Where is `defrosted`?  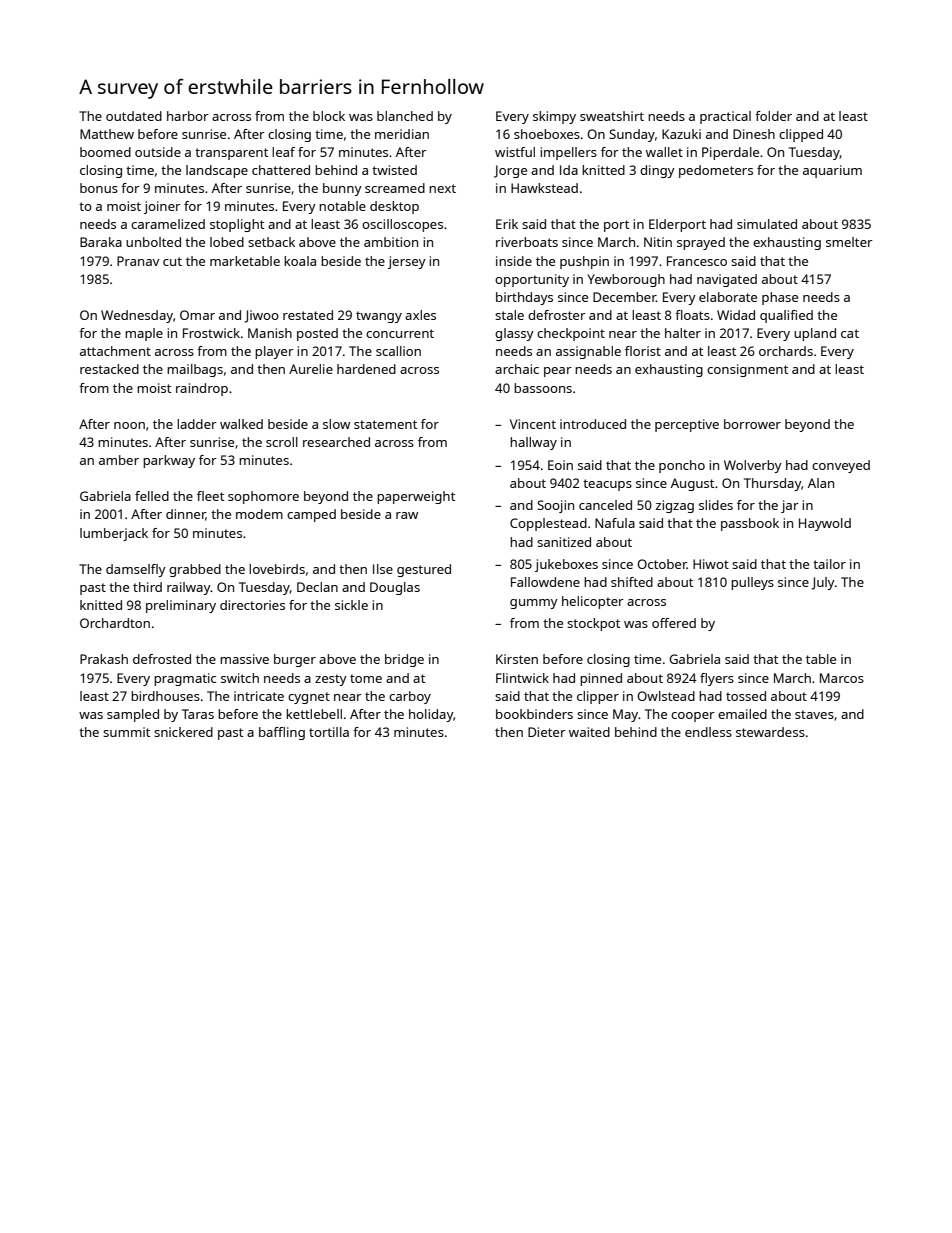
defrosted is located at coordinates (162, 659).
